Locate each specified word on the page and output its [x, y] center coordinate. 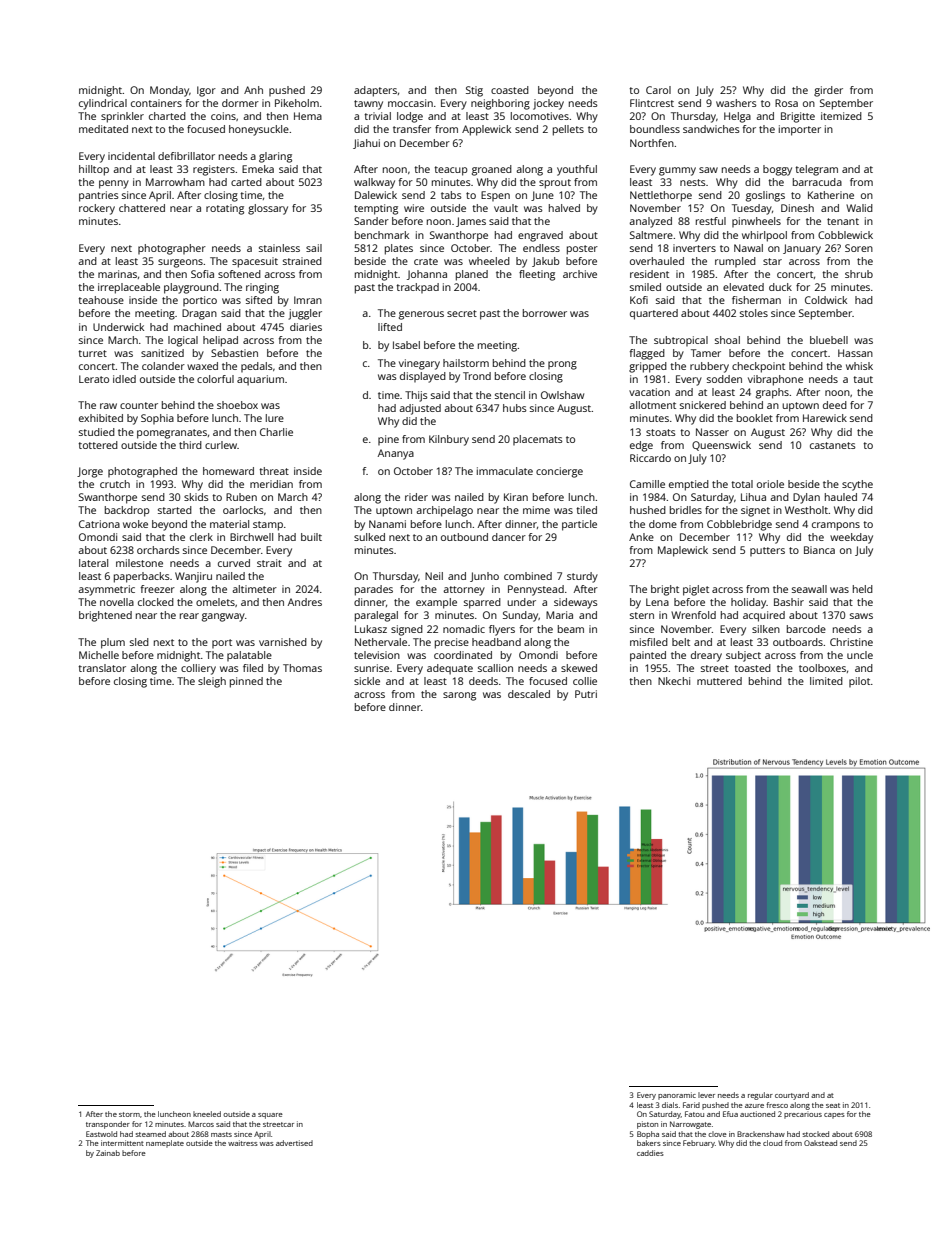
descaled [529, 694]
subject [743, 656]
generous [421, 315]
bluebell [829, 340]
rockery [97, 209]
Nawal [748, 248]
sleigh [212, 682]
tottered [98, 445]
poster [582, 250]
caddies [650, 1153]
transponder [108, 1125]
